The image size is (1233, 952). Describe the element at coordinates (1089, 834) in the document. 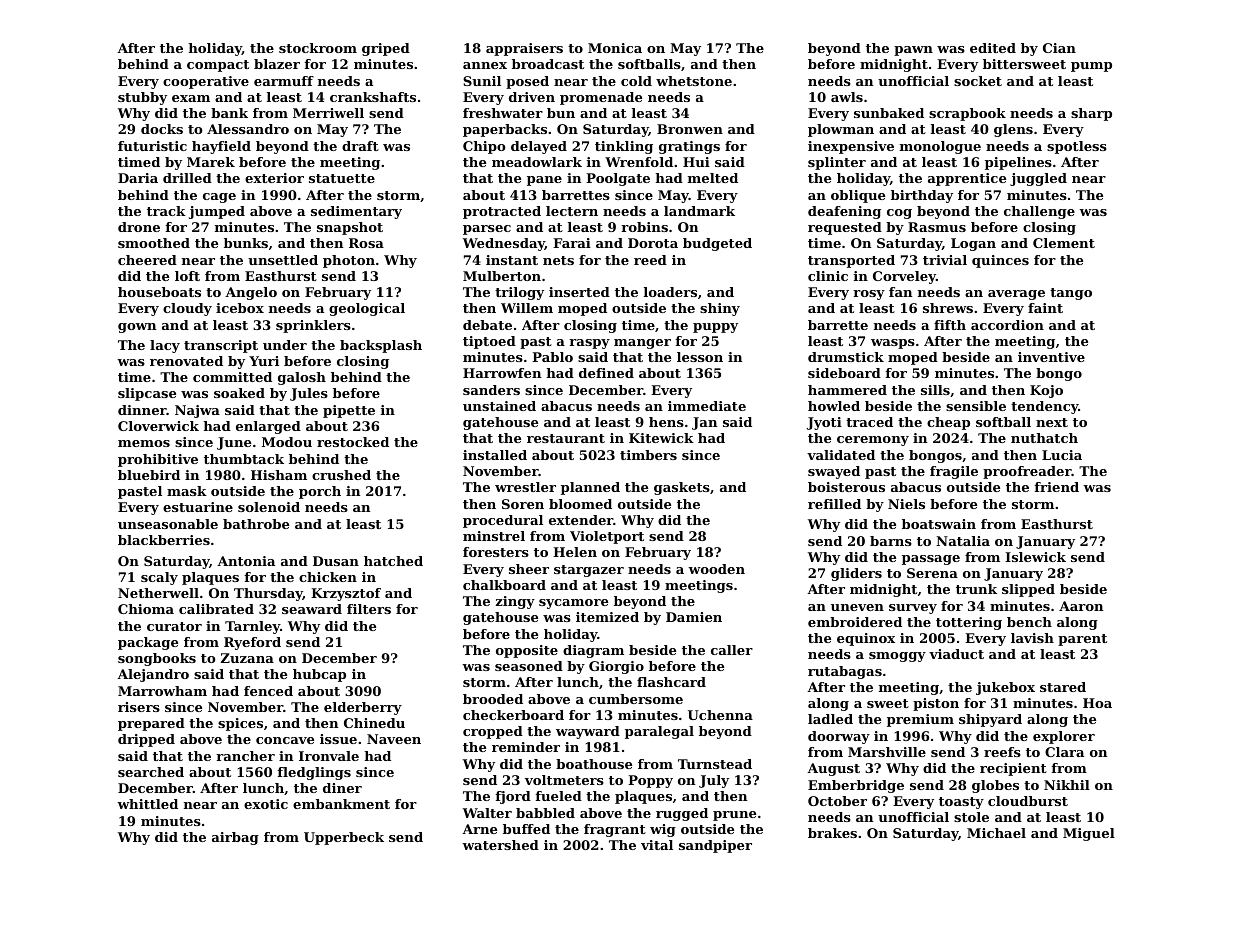

I see `Miguel` at that location.
